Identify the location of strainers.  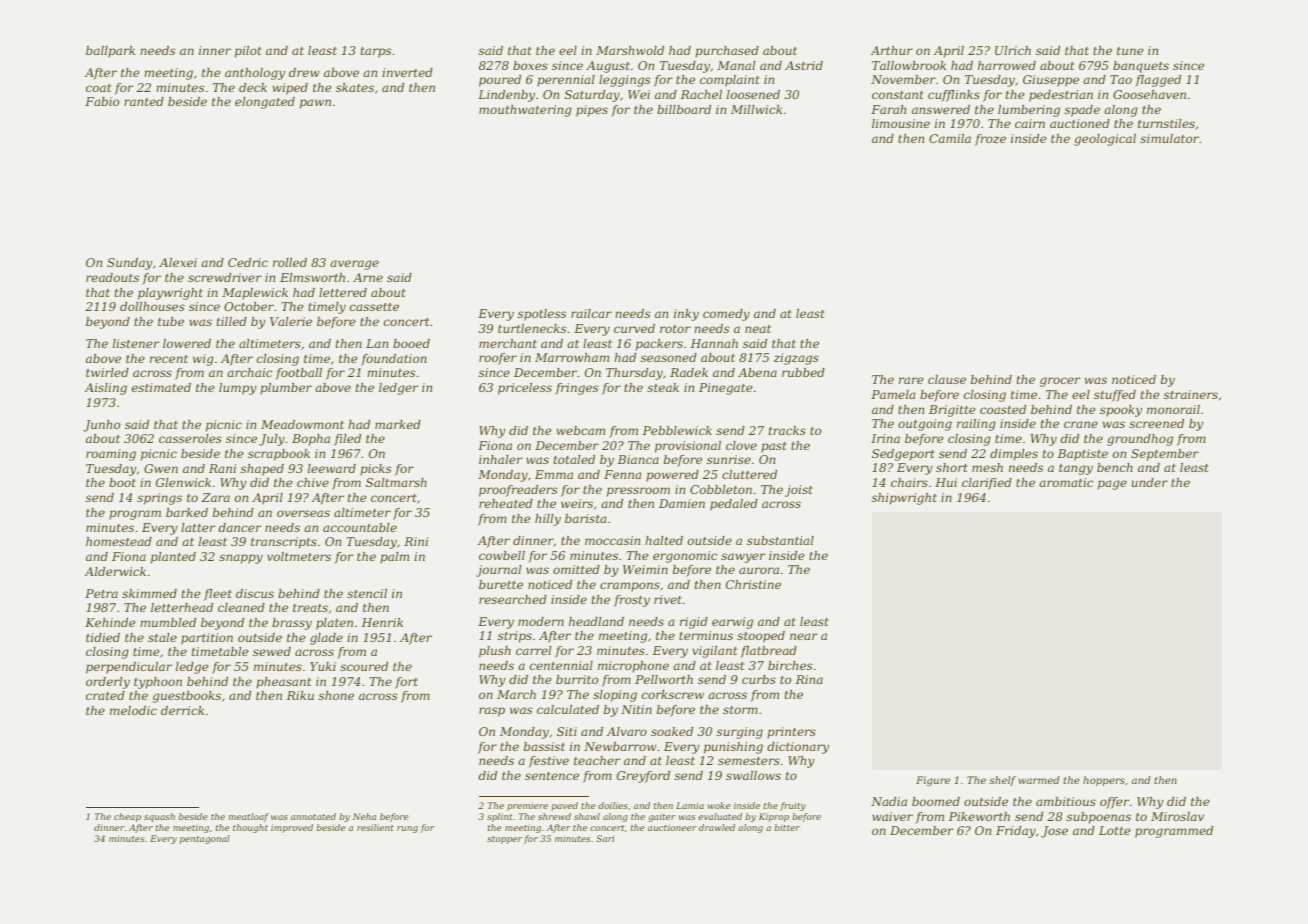
(1191, 394).
